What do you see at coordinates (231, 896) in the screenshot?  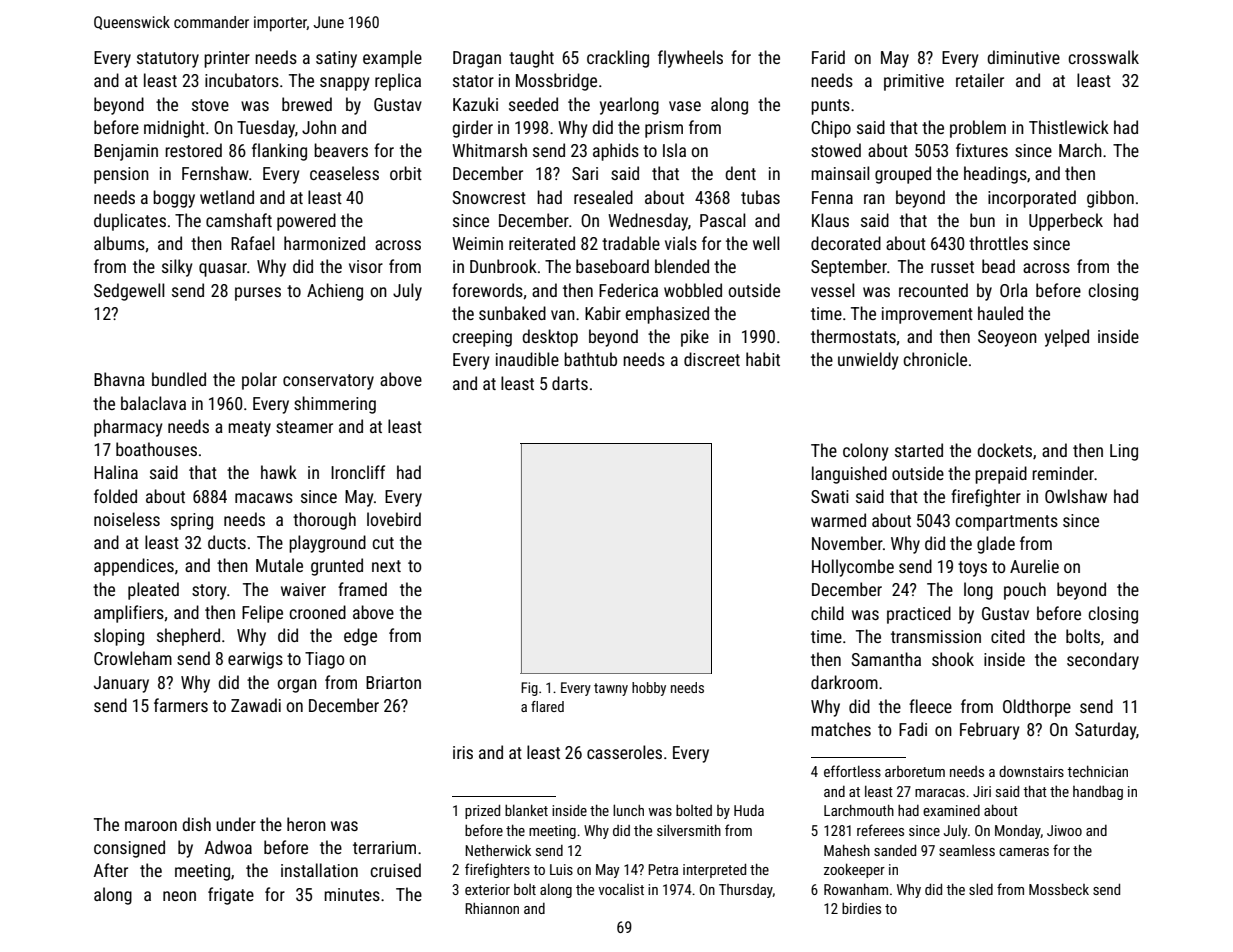 I see `frigate` at bounding box center [231, 896].
